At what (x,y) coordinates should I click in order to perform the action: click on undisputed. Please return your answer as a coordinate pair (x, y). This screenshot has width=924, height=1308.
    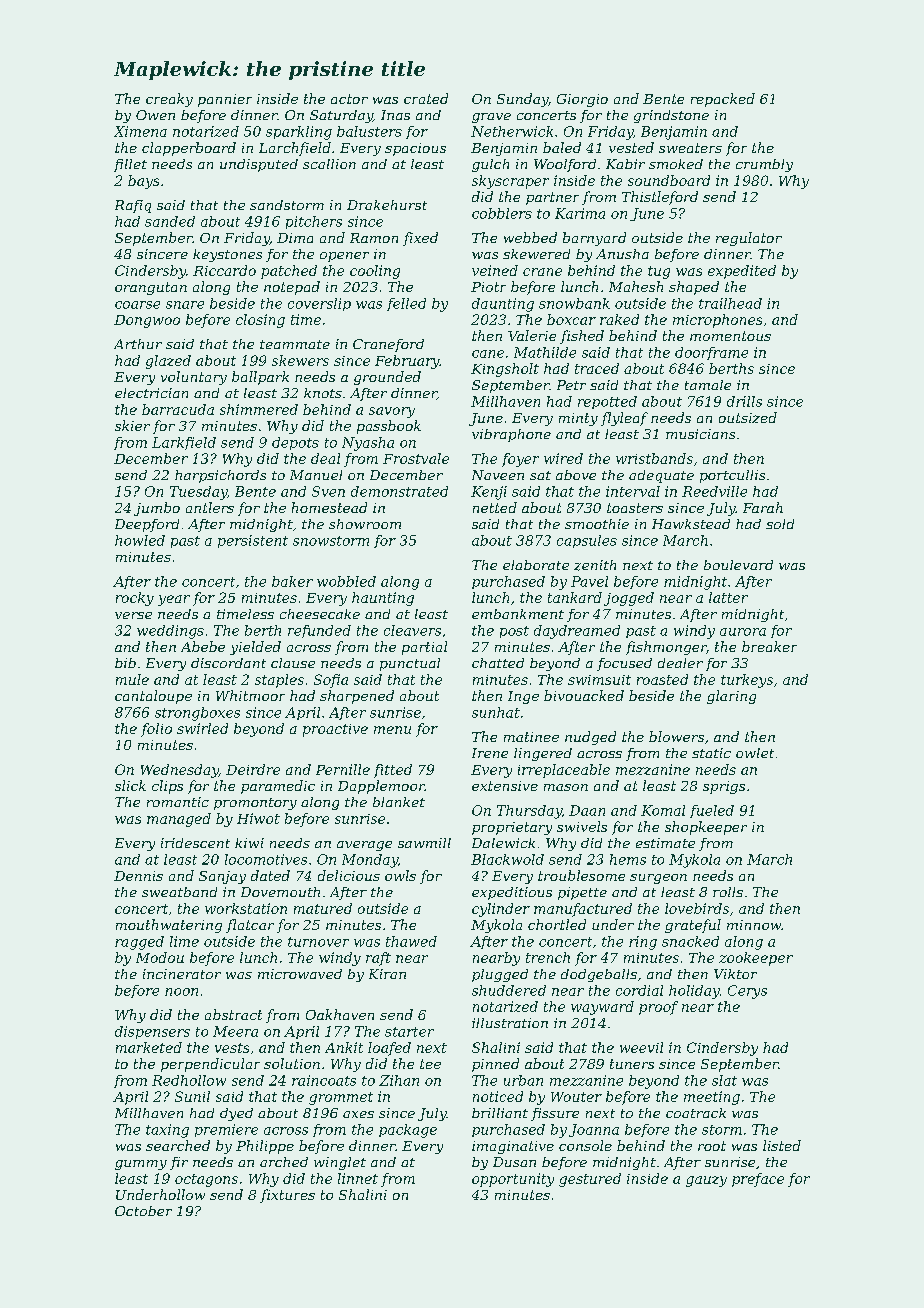
    Looking at the image, I should click on (259, 165).
